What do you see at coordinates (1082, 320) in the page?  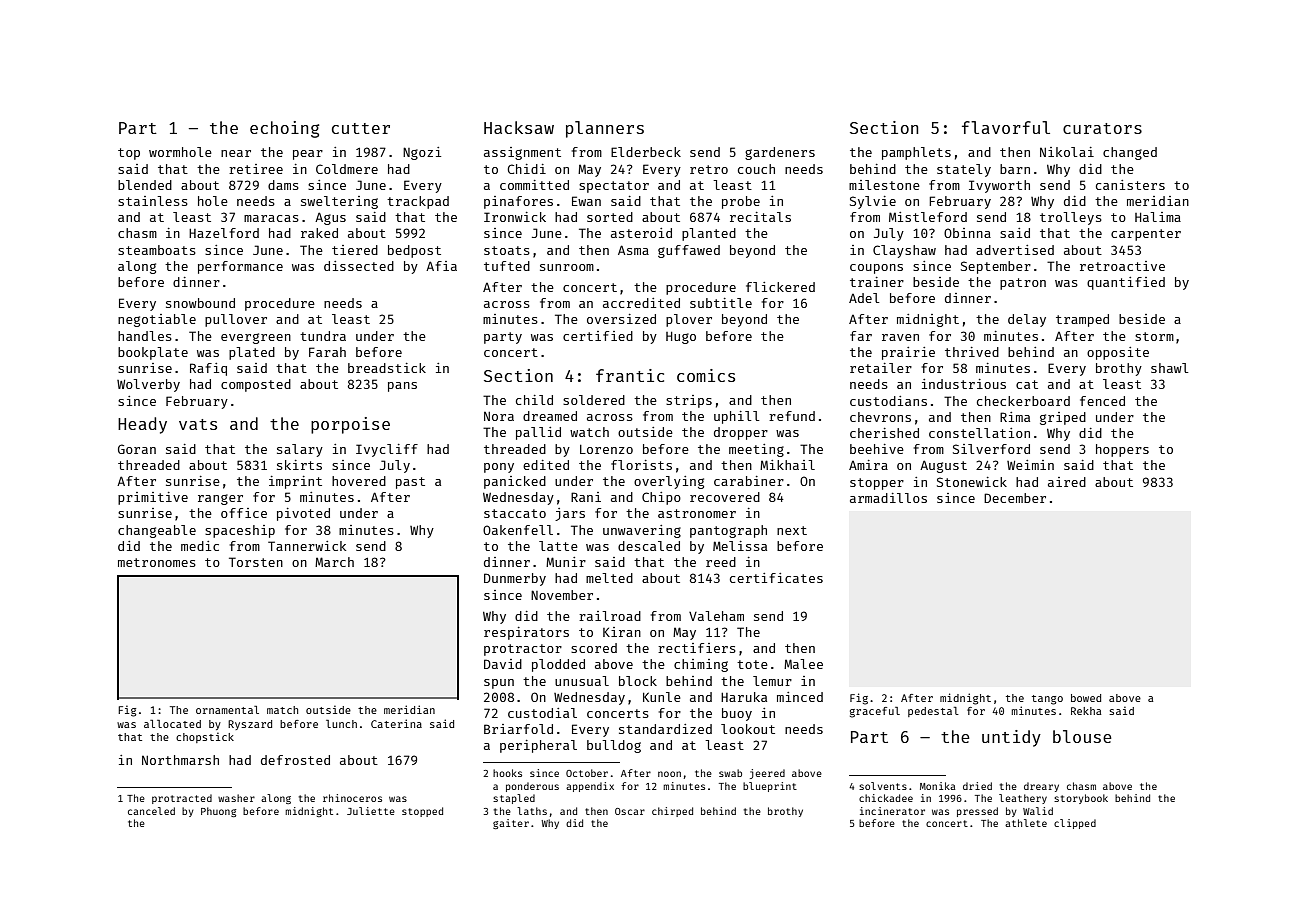 I see `tramped` at bounding box center [1082, 320].
